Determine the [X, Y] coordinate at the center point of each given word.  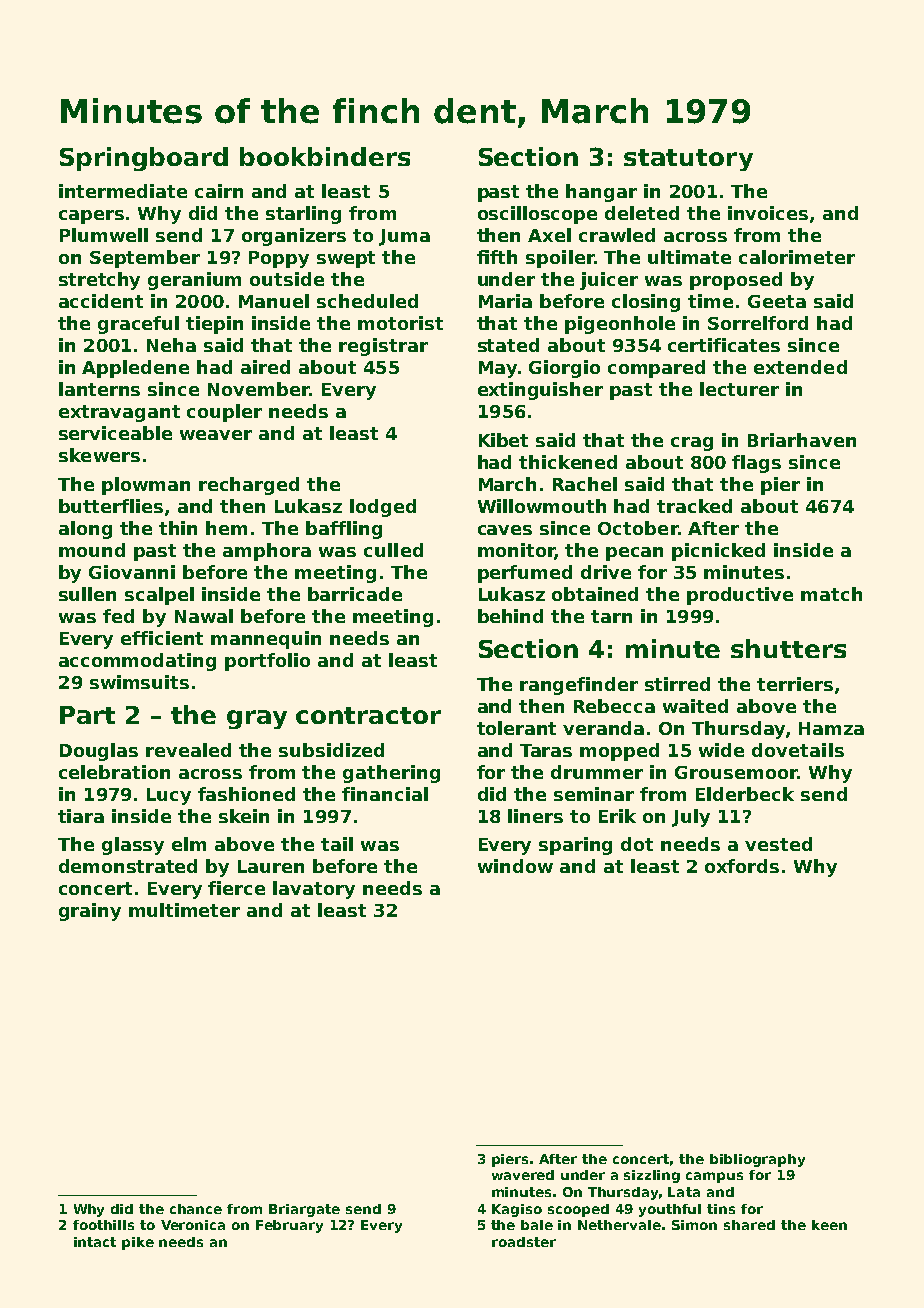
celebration [114, 772]
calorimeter [797, 257]
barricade [355, 594]
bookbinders [325, 156]
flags [756, 464]
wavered [523, 1175]
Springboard [144, 159]
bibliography [757, 1160]
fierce [236, 888]
